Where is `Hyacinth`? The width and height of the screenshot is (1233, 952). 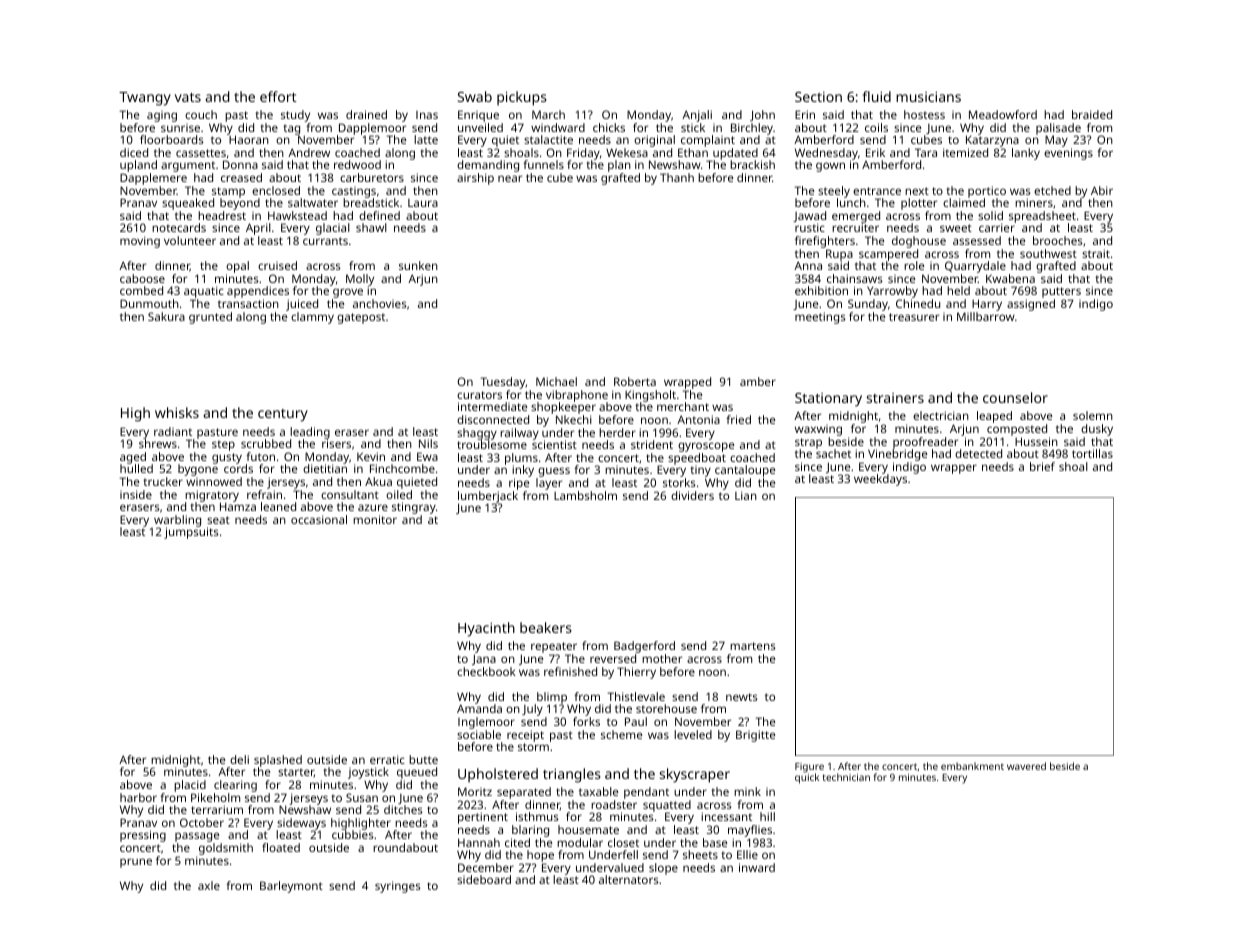 Hyacinth is located at coordinates (486, 629).
